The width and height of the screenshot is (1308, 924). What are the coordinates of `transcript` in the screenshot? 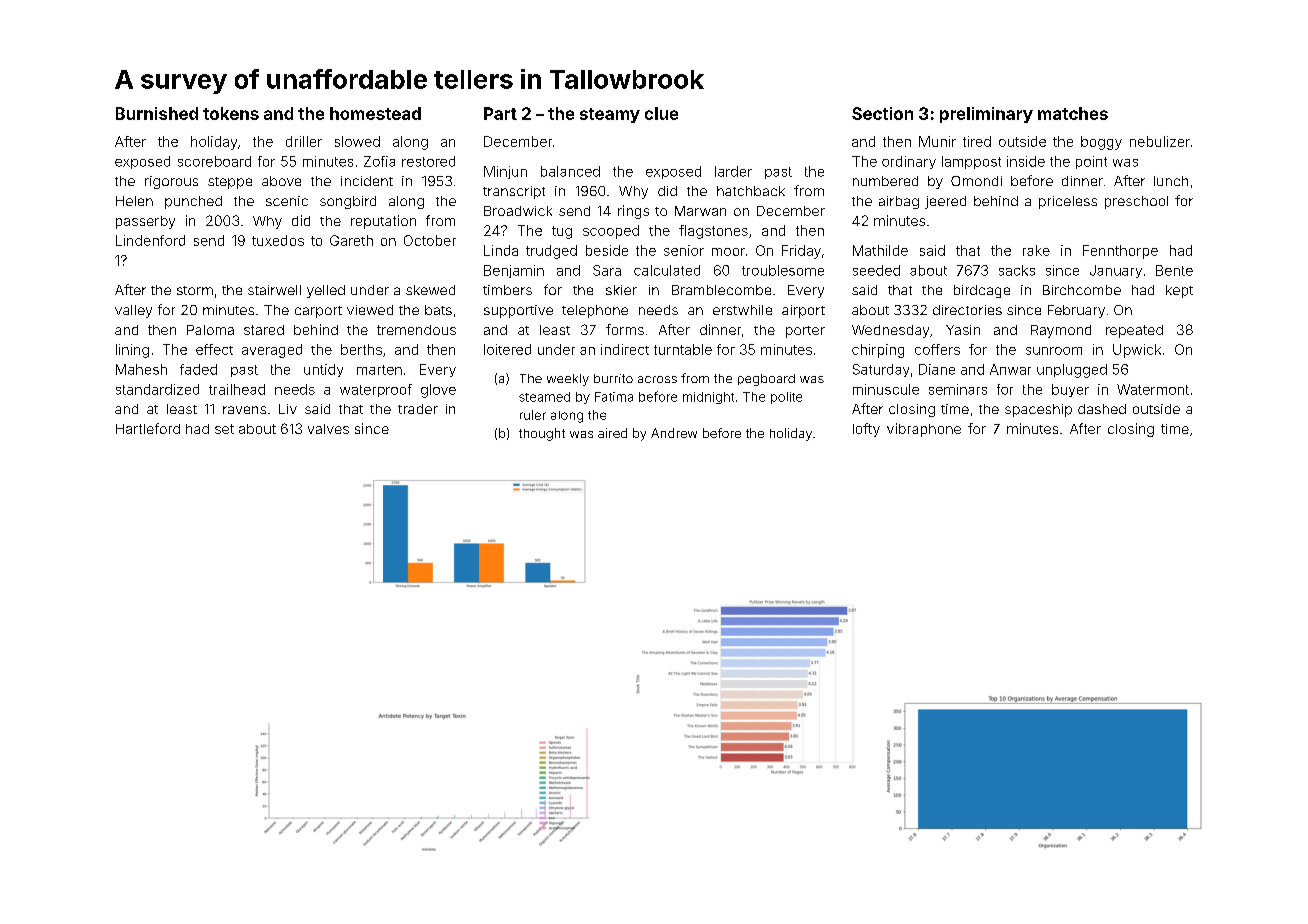 It's located at (514, 192).
